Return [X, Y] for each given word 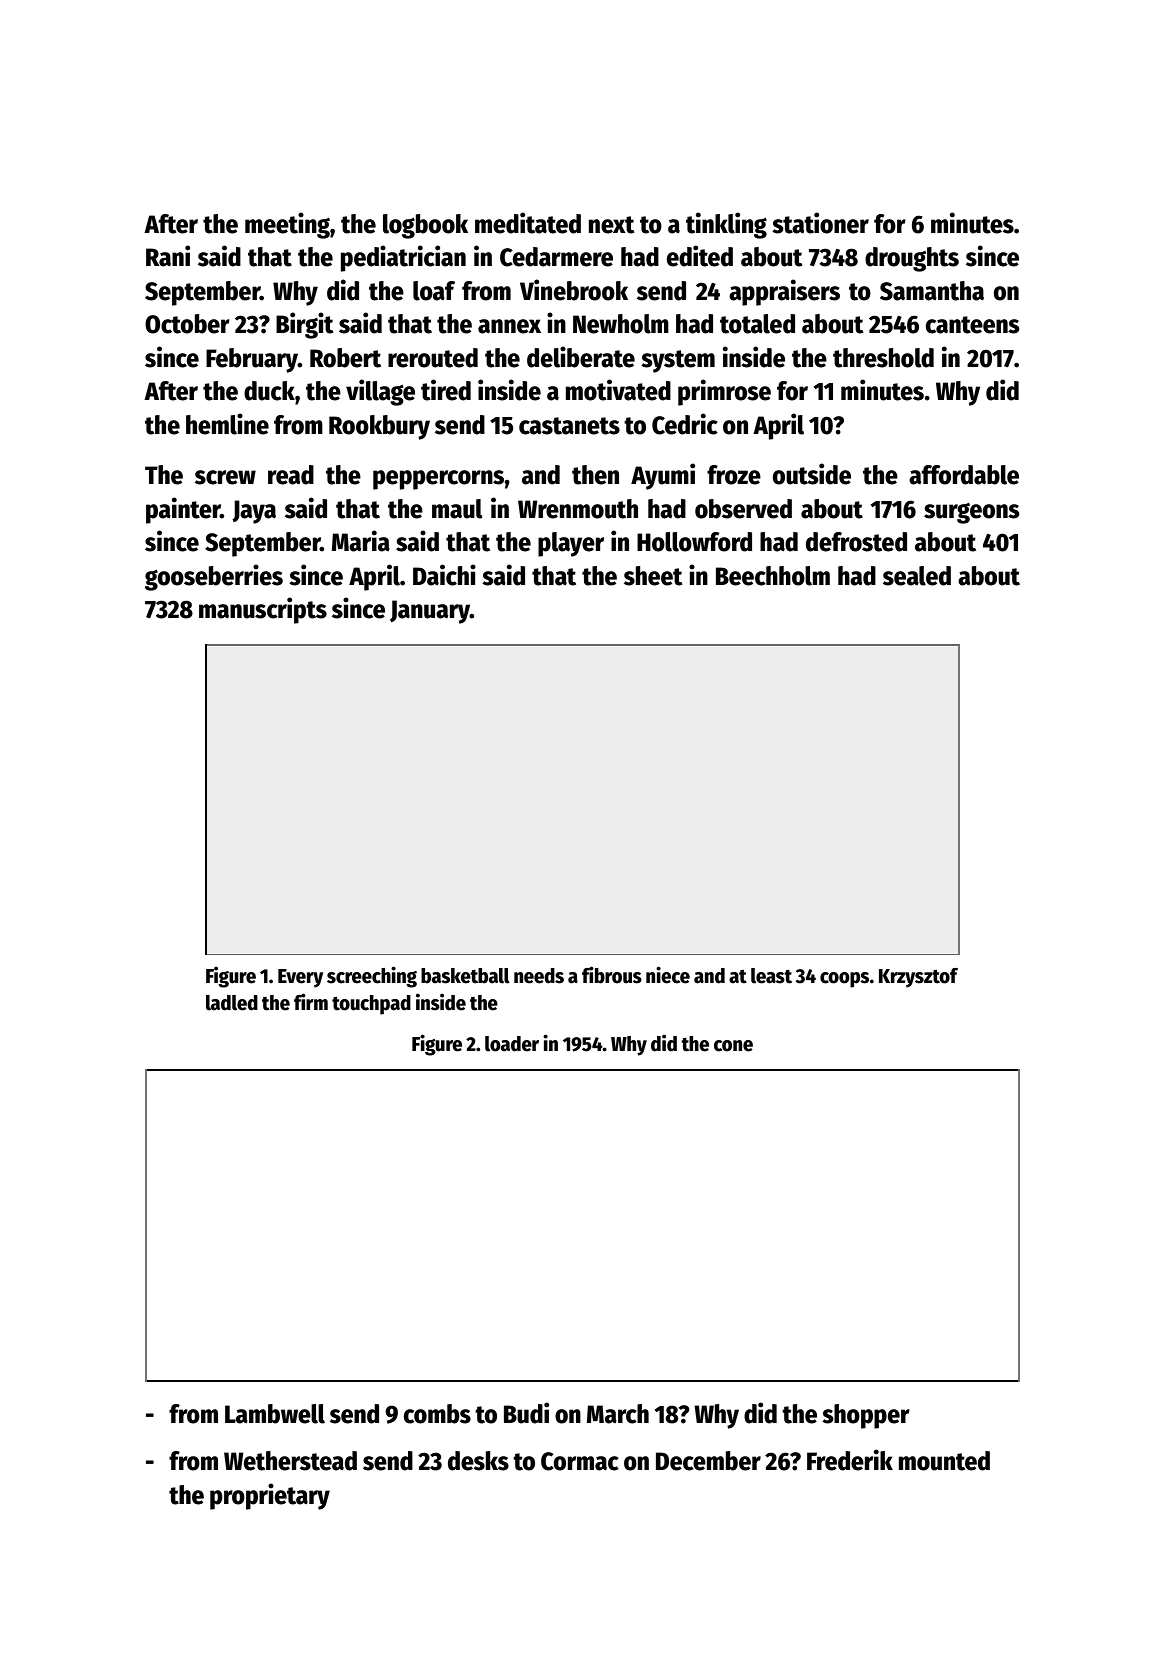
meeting [287, 225]
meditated [528, 223]
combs [437, 1414]
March [618, 1414]
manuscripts [263, 610]
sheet [653, 576]
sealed [917, 576]
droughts [912, 259]
